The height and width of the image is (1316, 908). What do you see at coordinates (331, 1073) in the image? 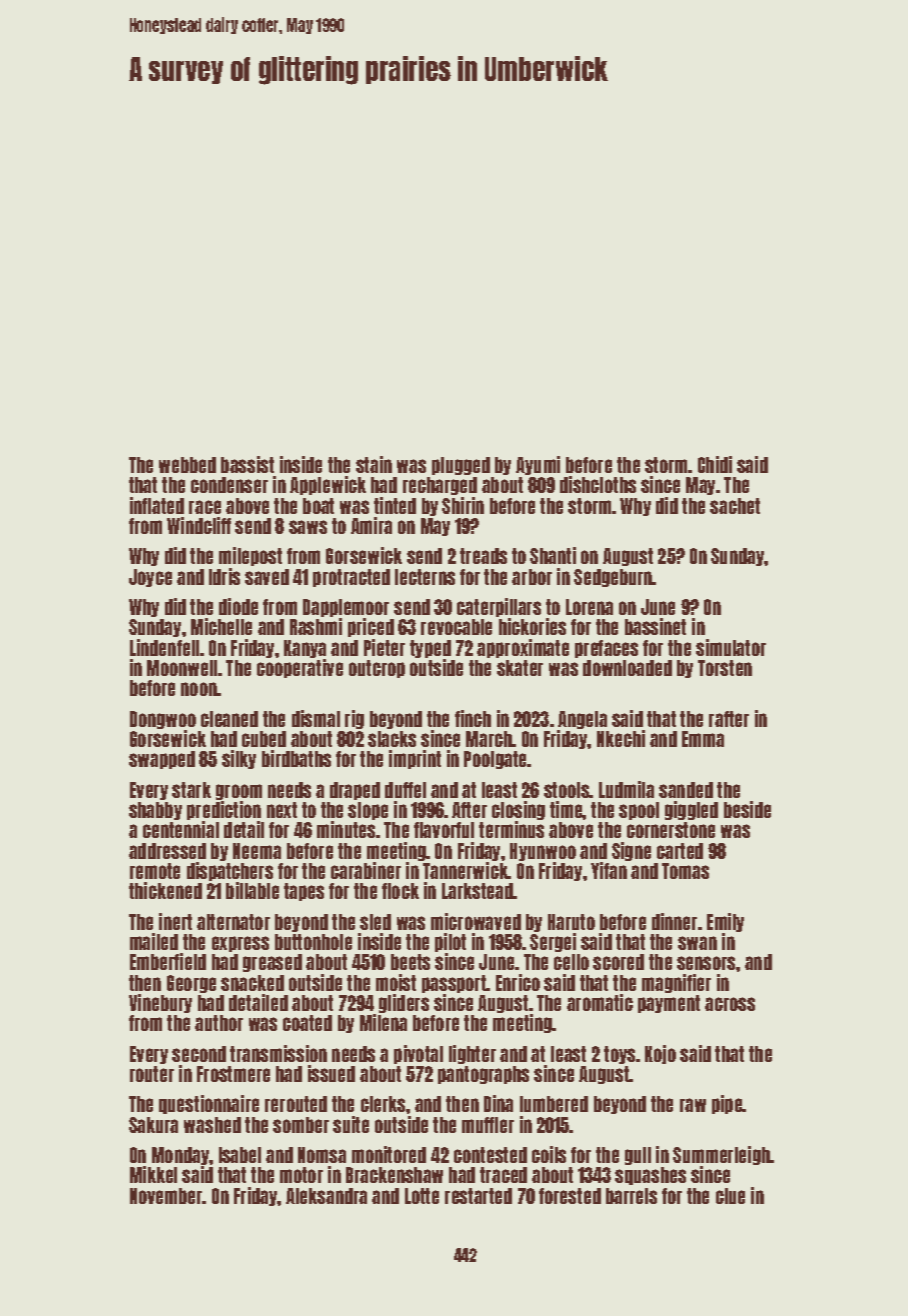
I see `issued` at bounding box center [331, 1073].
